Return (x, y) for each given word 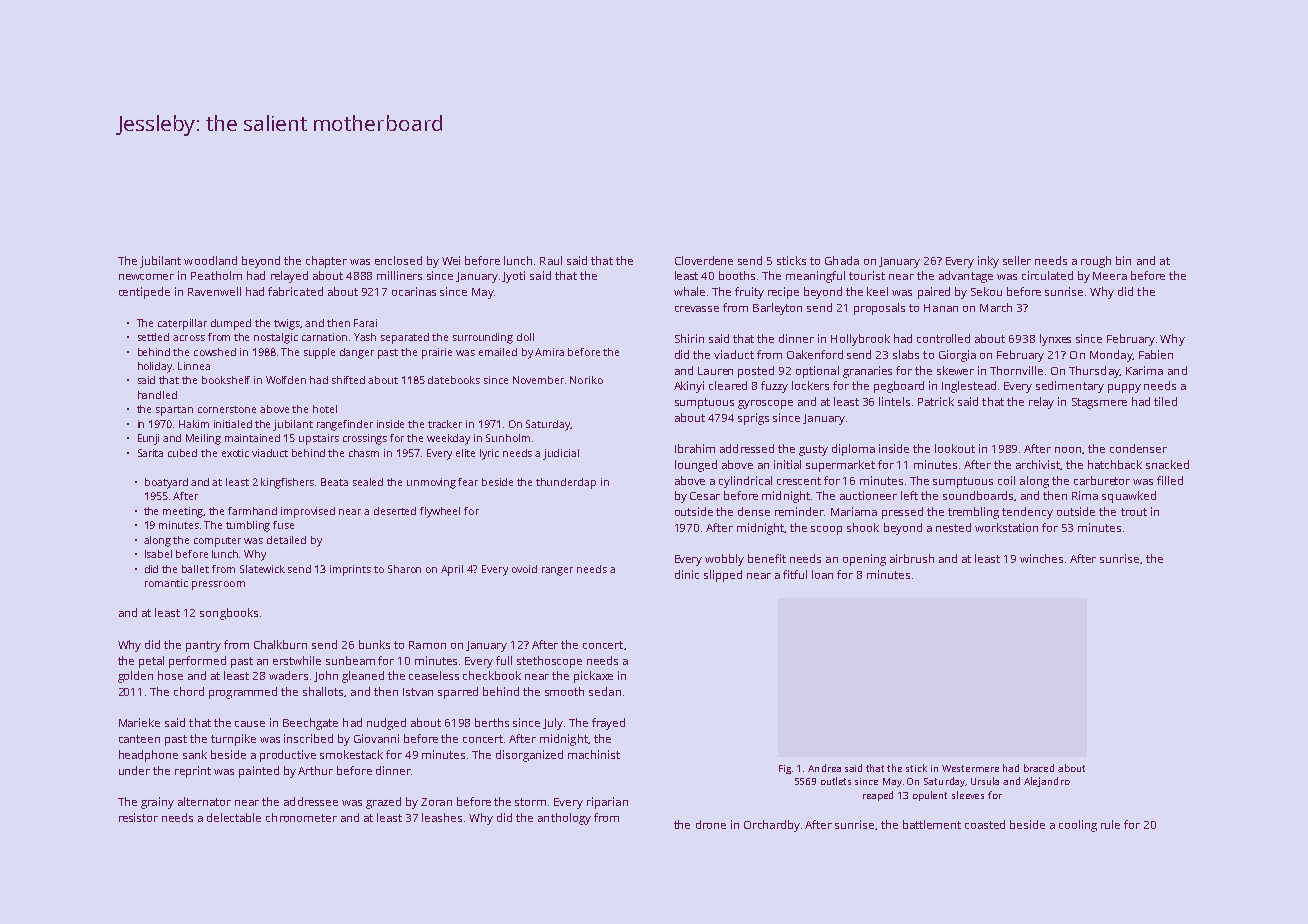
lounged (696, 466)
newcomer (146, 277)
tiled (1165, 401)
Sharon (404, 569)
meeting (183, 512)
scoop (826, 530)
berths (492, 722)
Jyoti (513, 277)
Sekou (986, 291)
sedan (605, 691)
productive (288, 756)
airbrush (912, 558)
